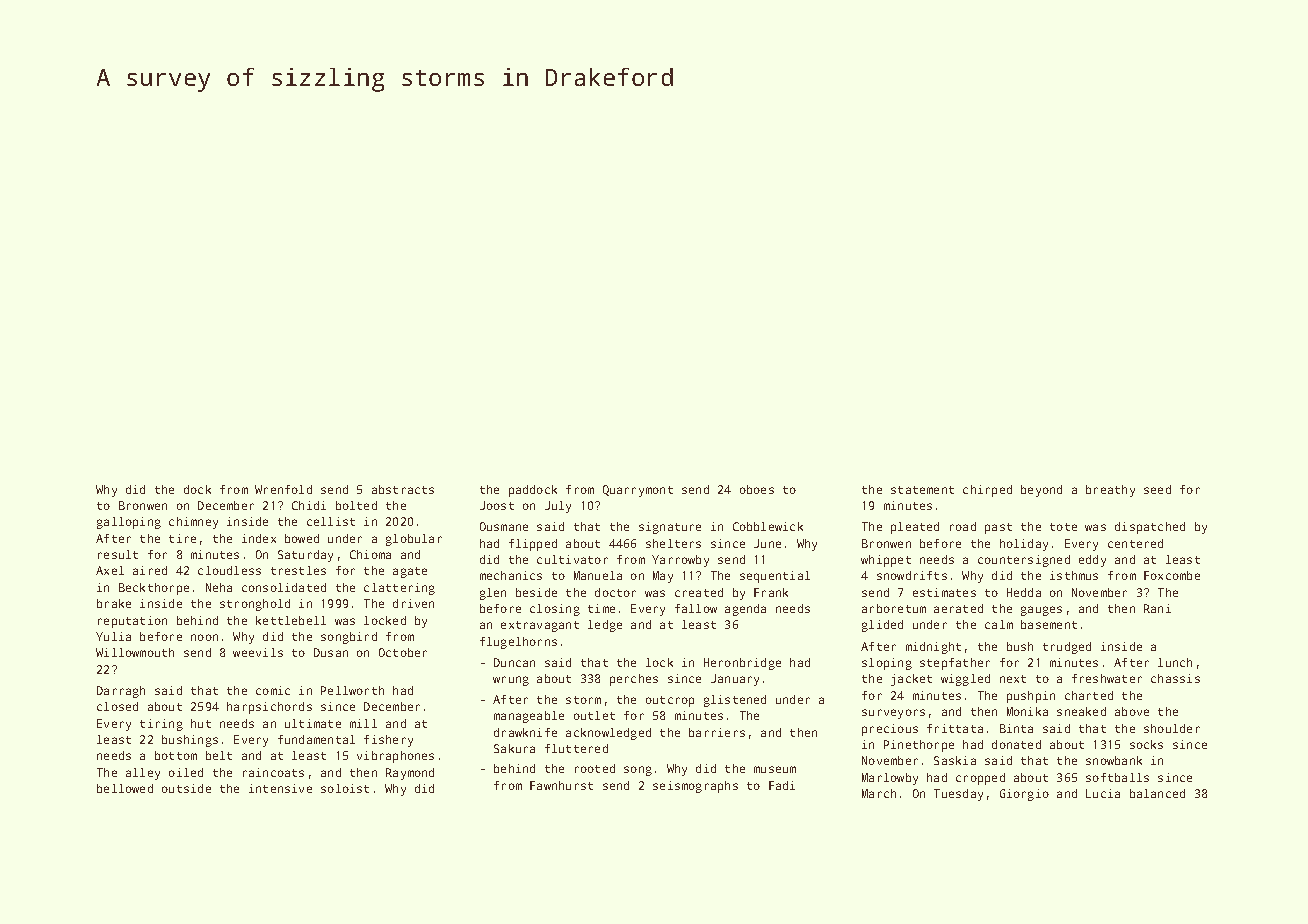 The height and width of the screenshot is (924, 1308). I want to click on Quarrymont, so click(638, 491).
